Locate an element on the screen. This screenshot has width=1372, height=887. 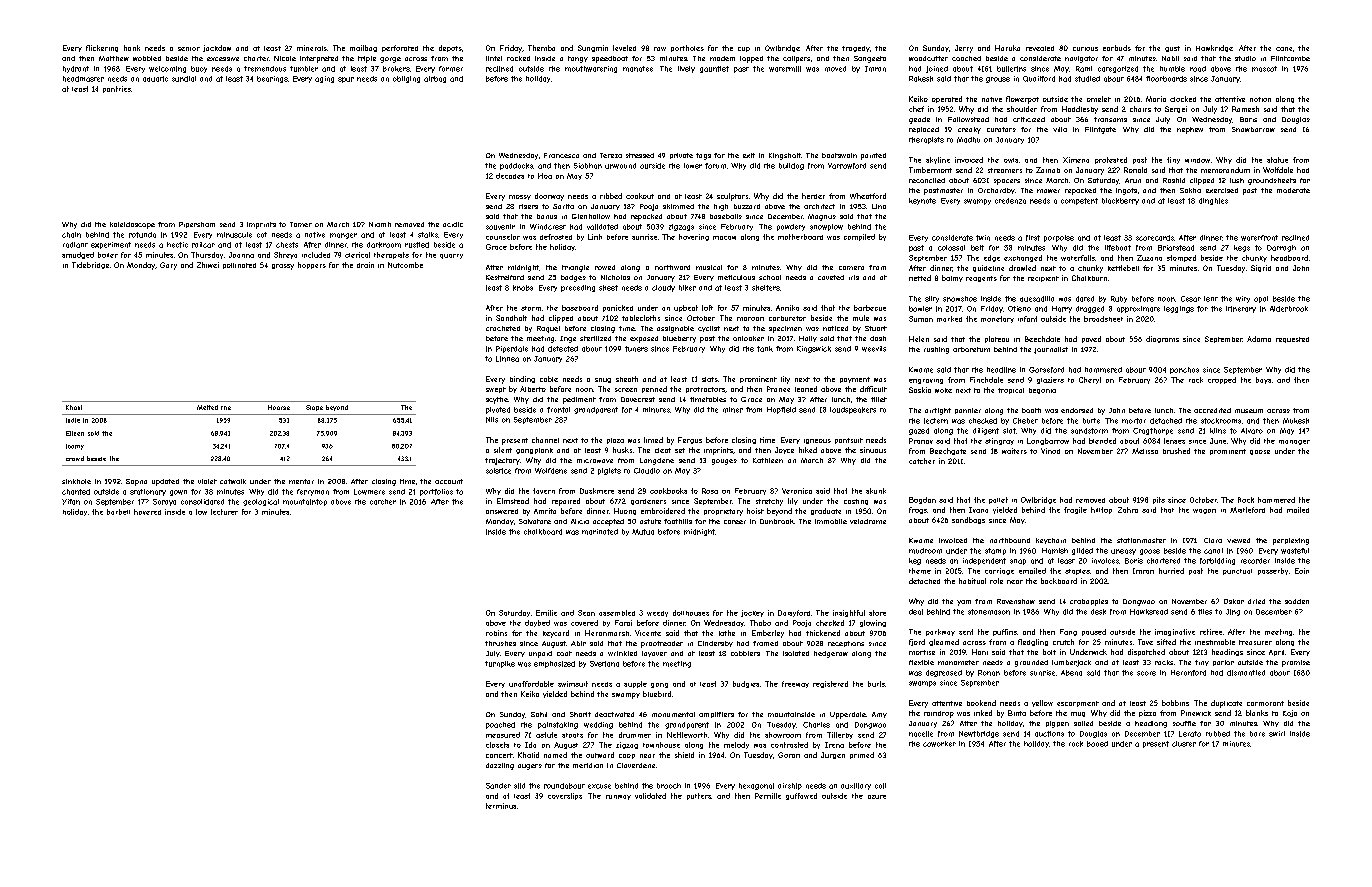
cluster is located at coordinates (1184, 744).
